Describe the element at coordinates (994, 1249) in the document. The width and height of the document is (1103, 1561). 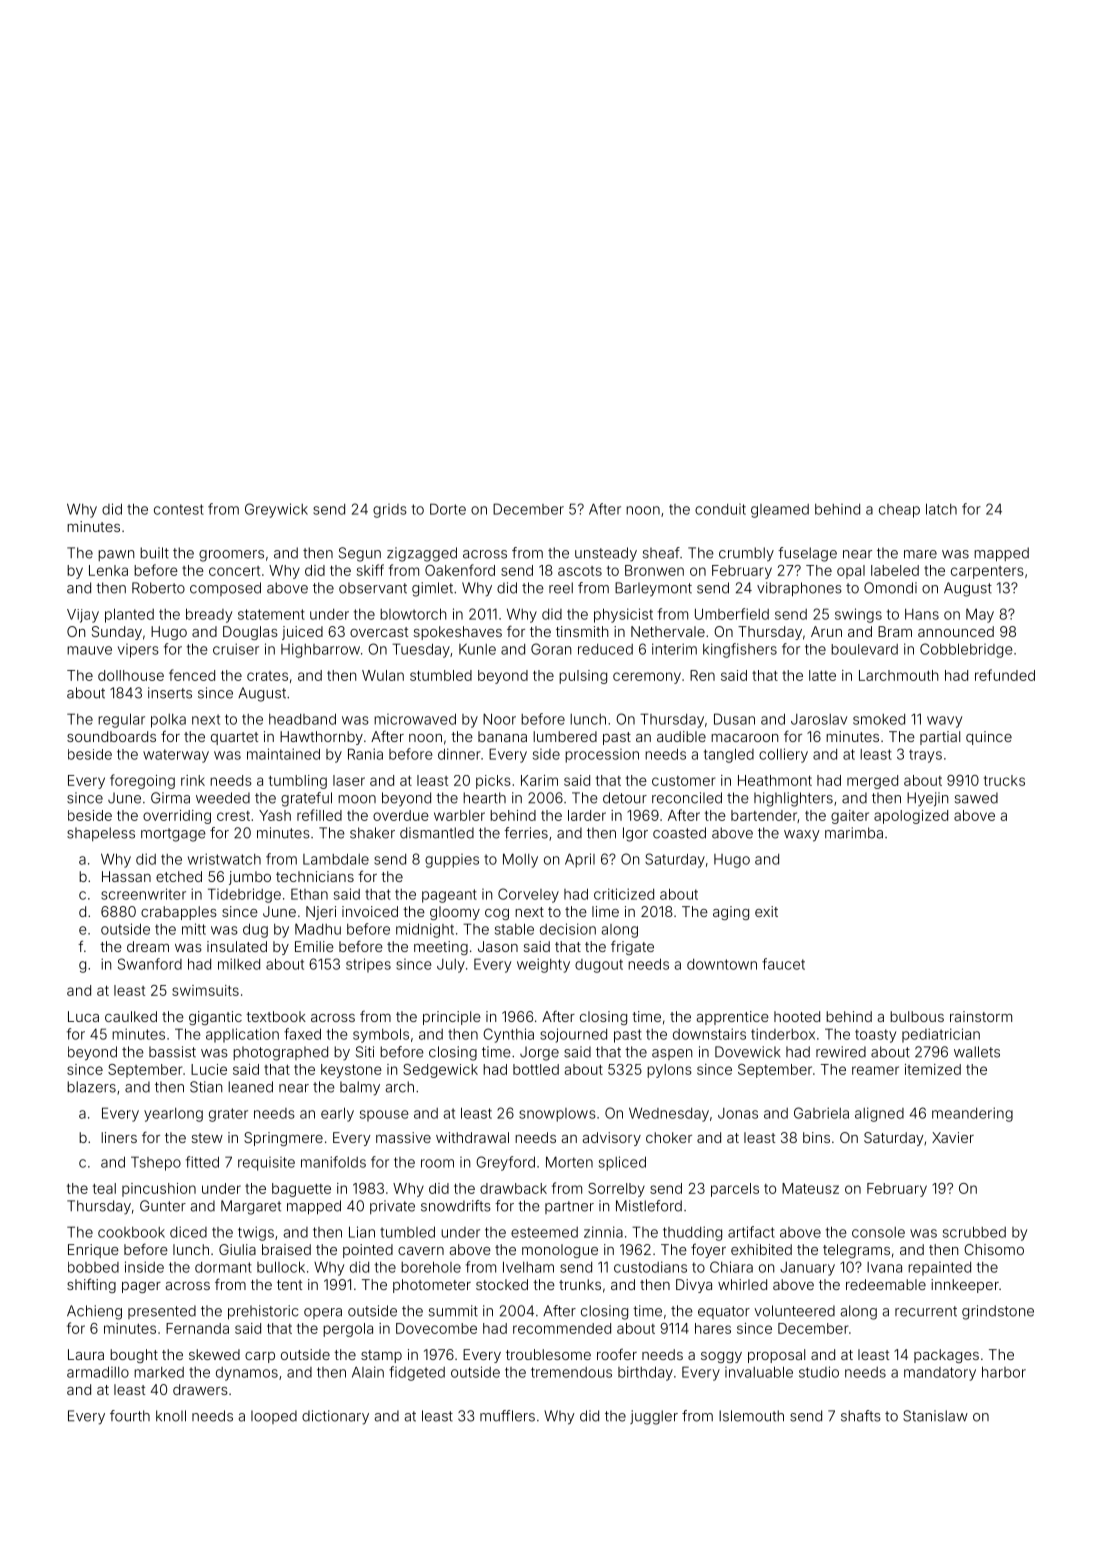
I see `Chisomo` at that location.
